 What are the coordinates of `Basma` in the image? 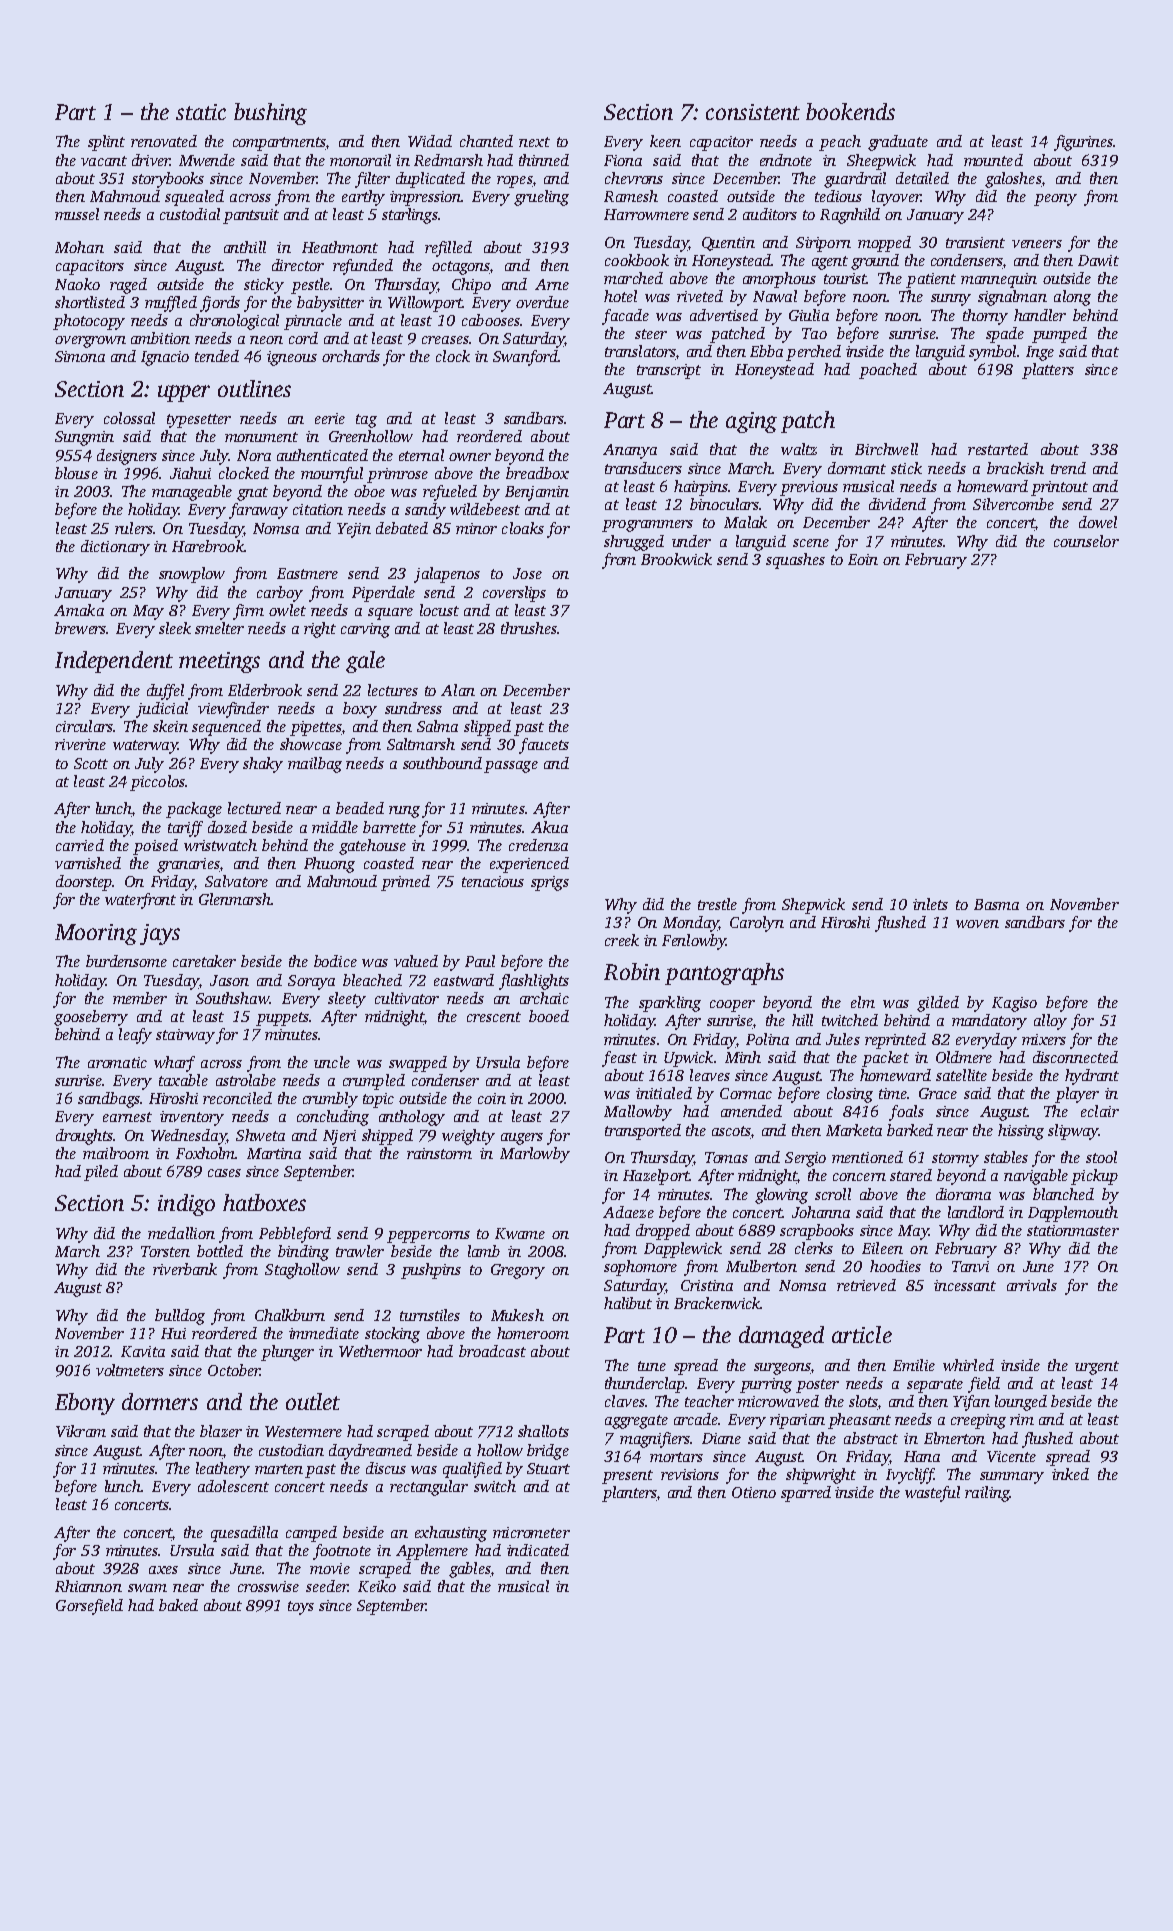 It's located at (996, 904).
